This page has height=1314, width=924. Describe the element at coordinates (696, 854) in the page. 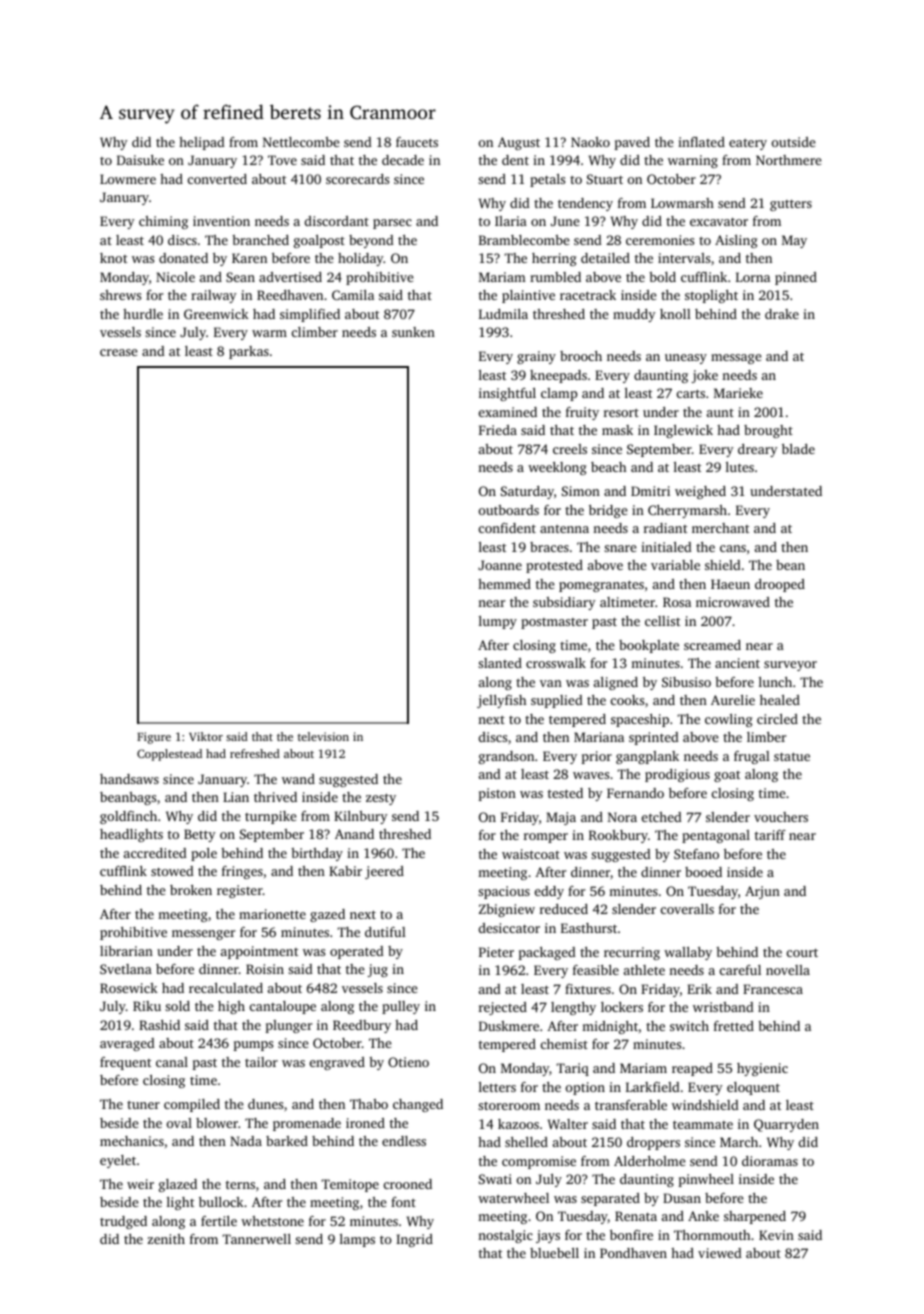

I see `Stefano` at that location.
